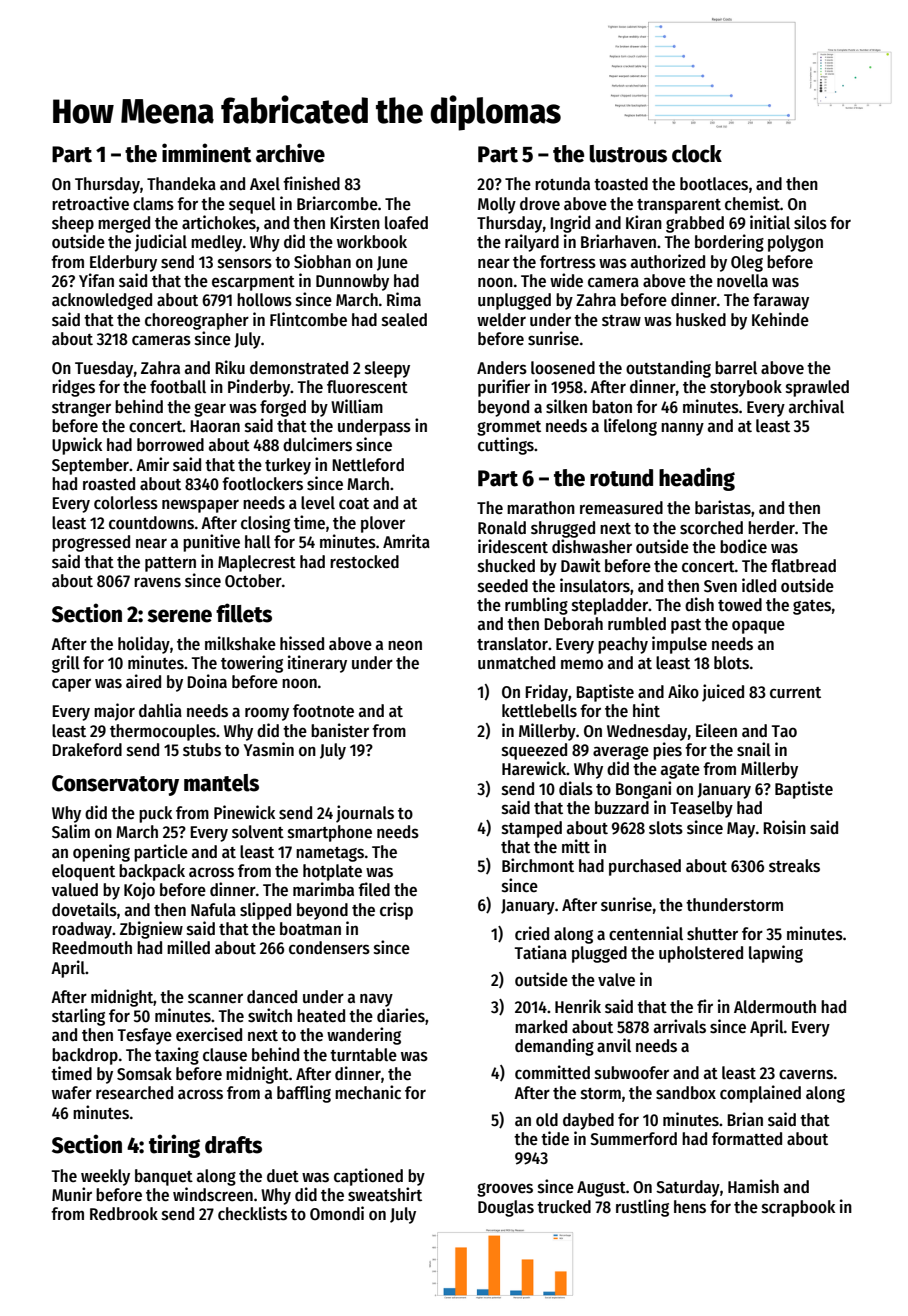 This page has width=908, height=1316. I want to click on judicial, so click(161, 243).
